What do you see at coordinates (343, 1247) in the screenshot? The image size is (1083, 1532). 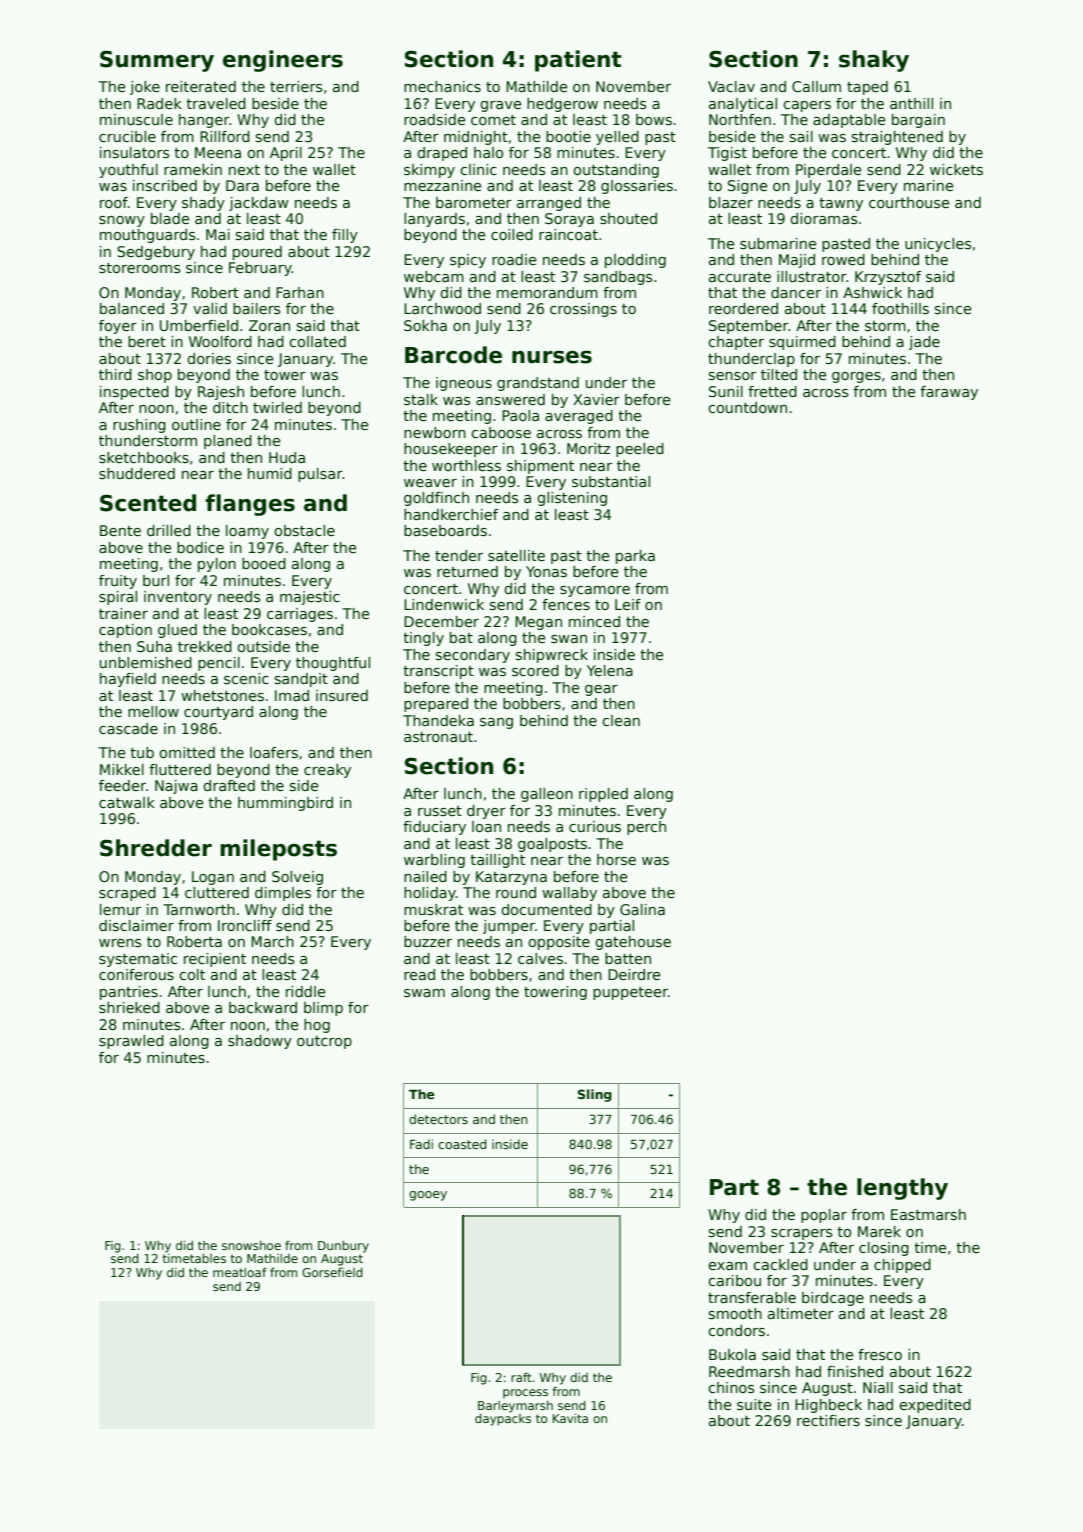 I see `Dunbury` at bounding box center [343, 1247].
